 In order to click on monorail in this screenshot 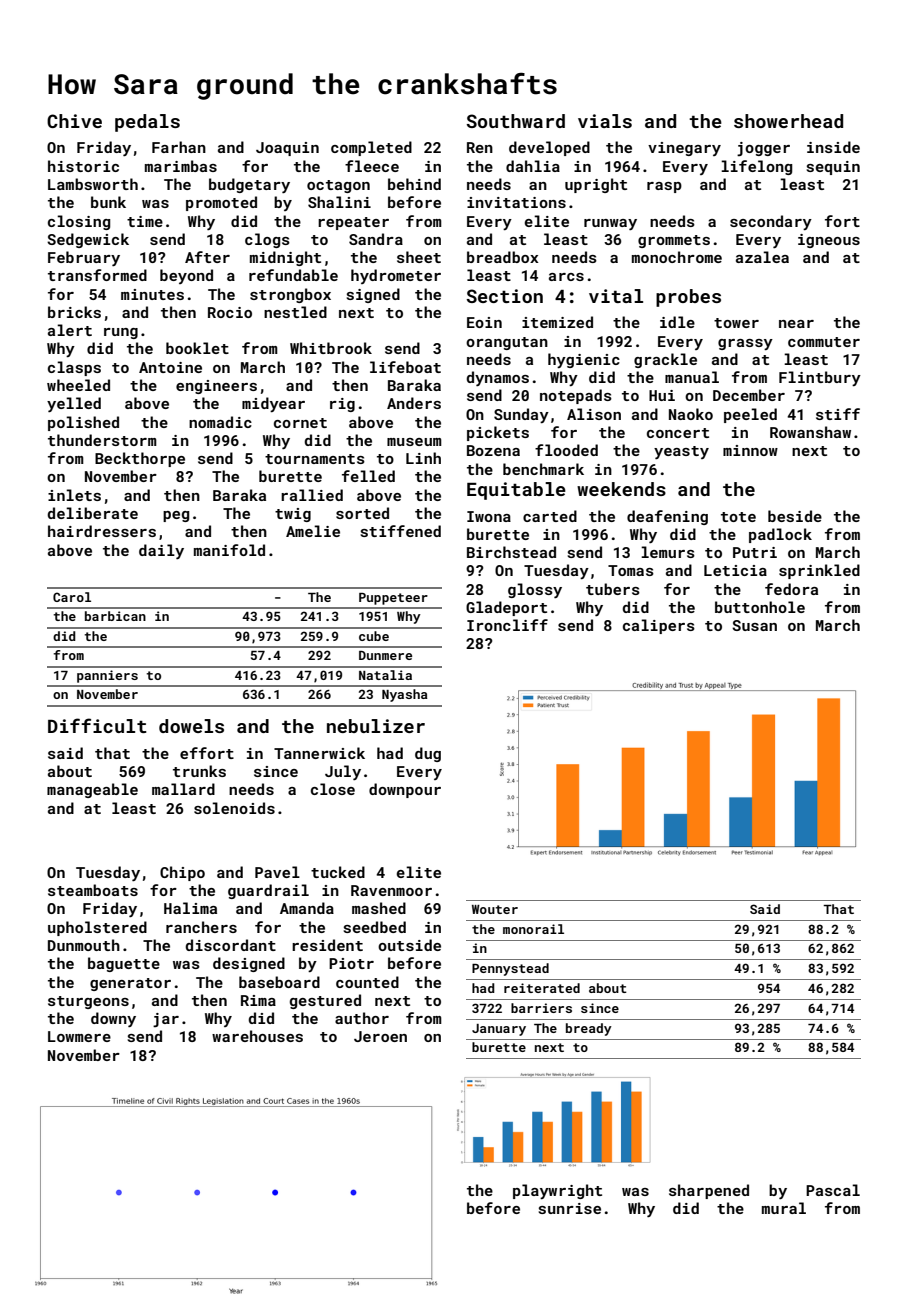, I will do `click(533, 929)`.
